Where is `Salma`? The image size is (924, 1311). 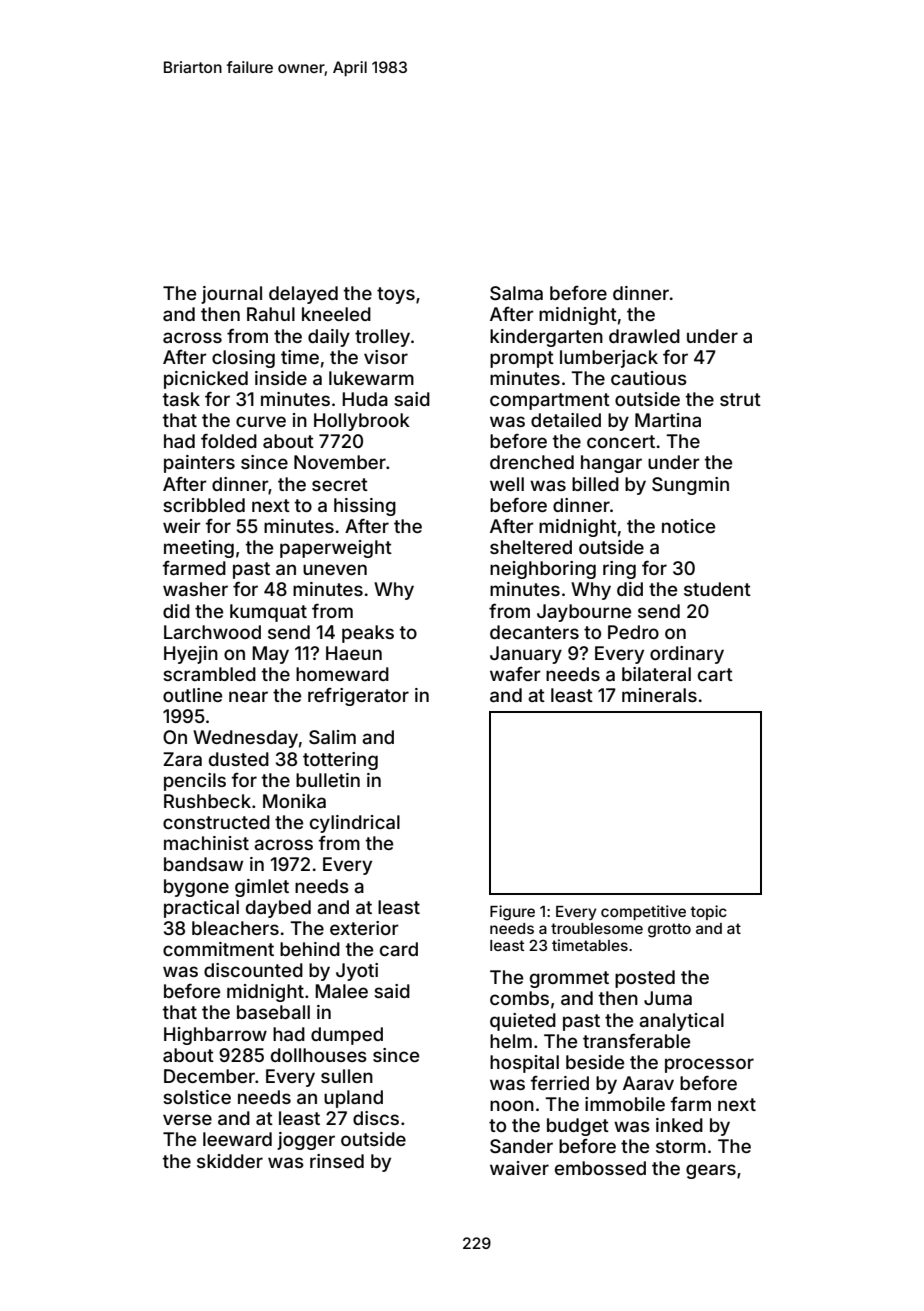
Salma is located at coordinates (516, 293).
